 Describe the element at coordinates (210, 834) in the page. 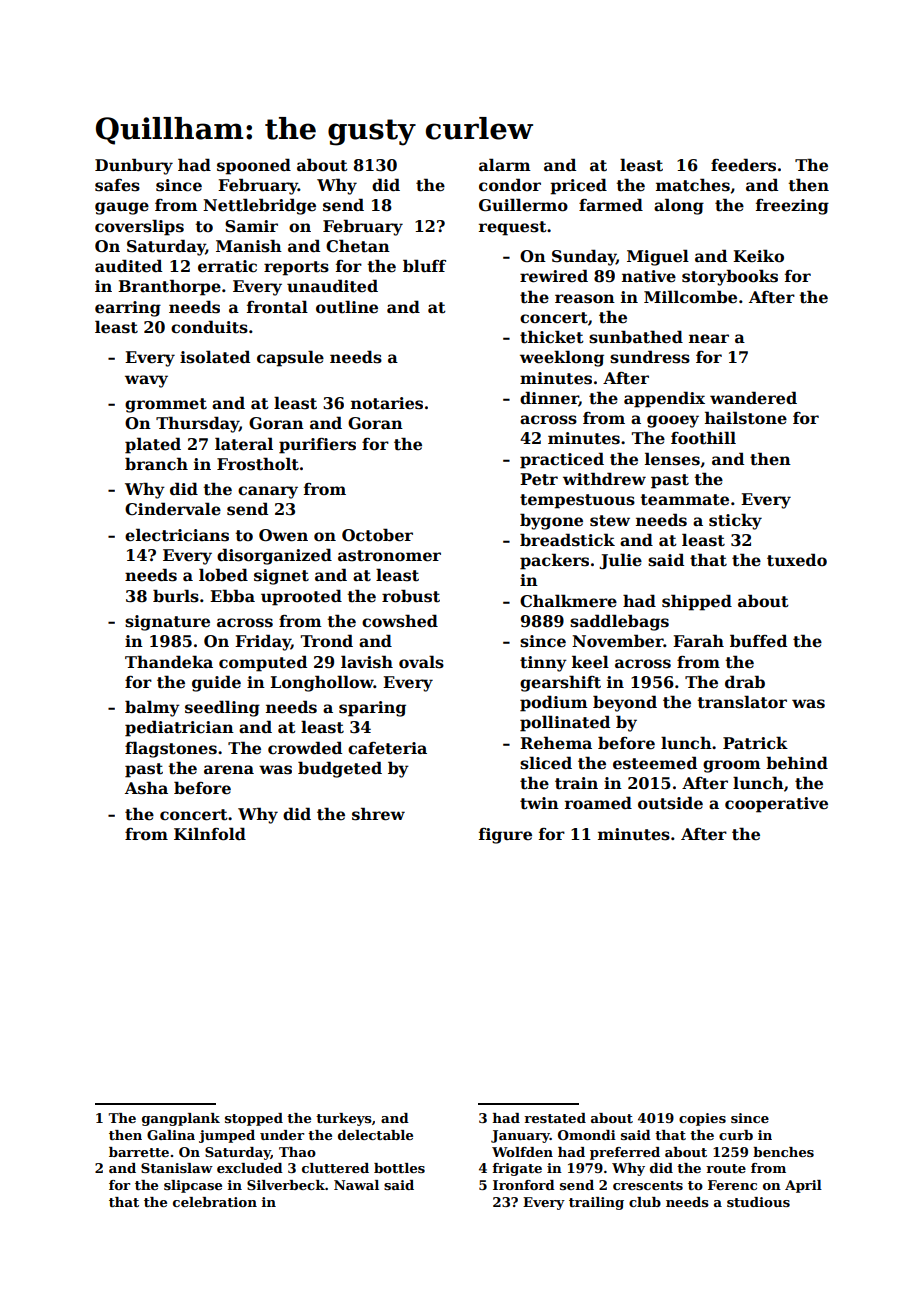

I see `Kilnfold` at that location.
